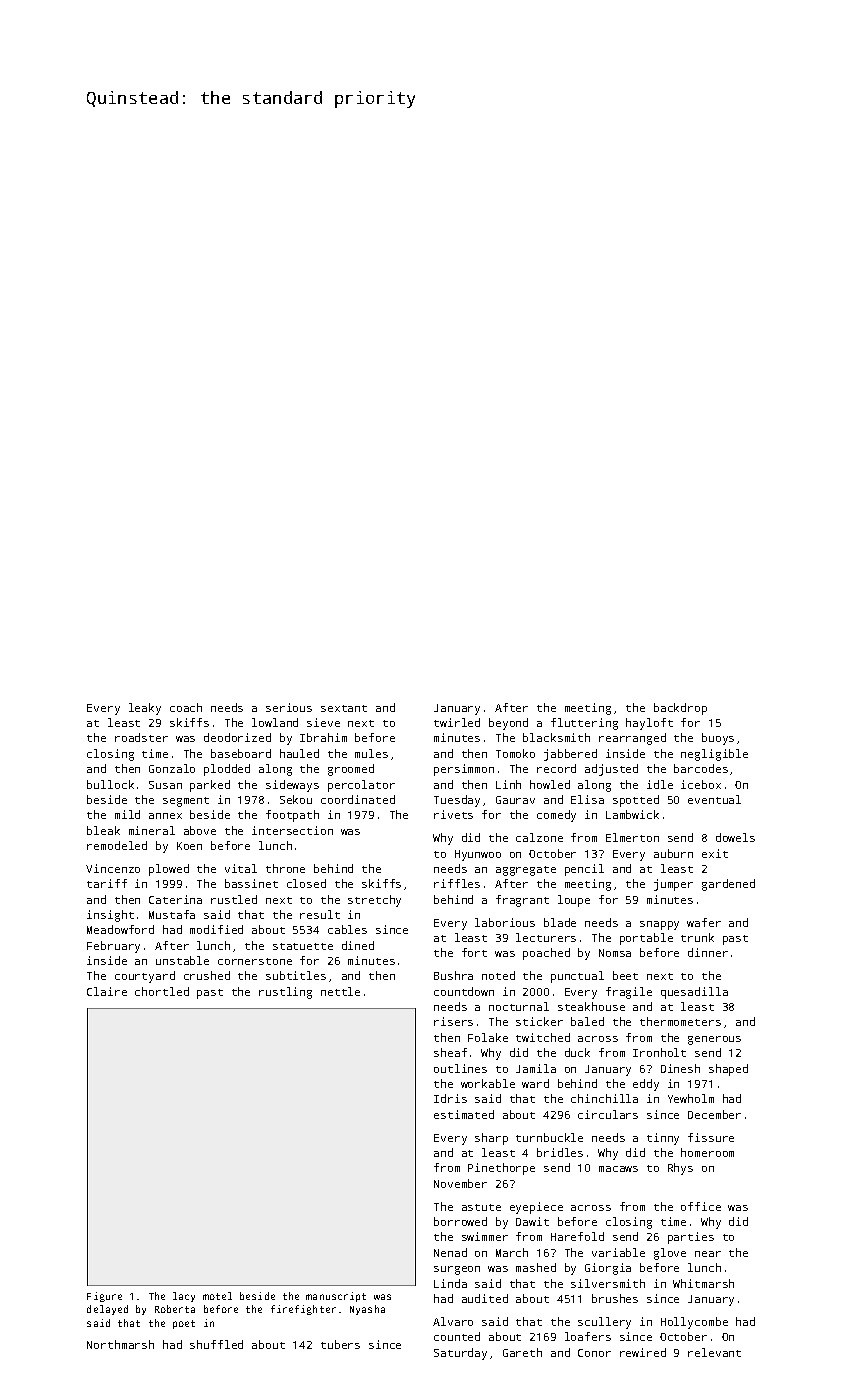  What do you see at coordinates (184, 1324) in the page?
I see `poet` at bounding box center [184, 1324].
